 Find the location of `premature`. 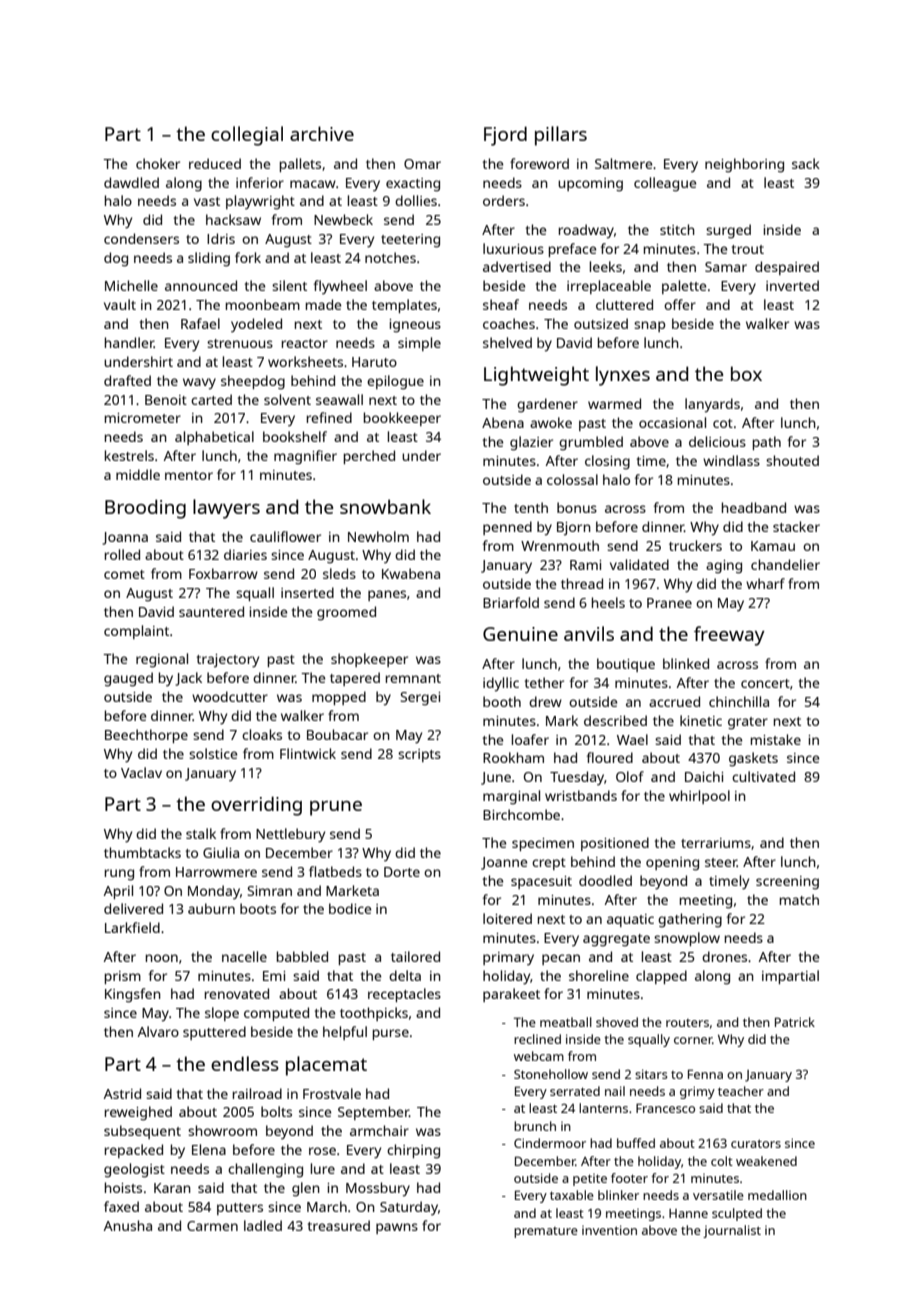

premature is located at coordinates (546, 1232).
